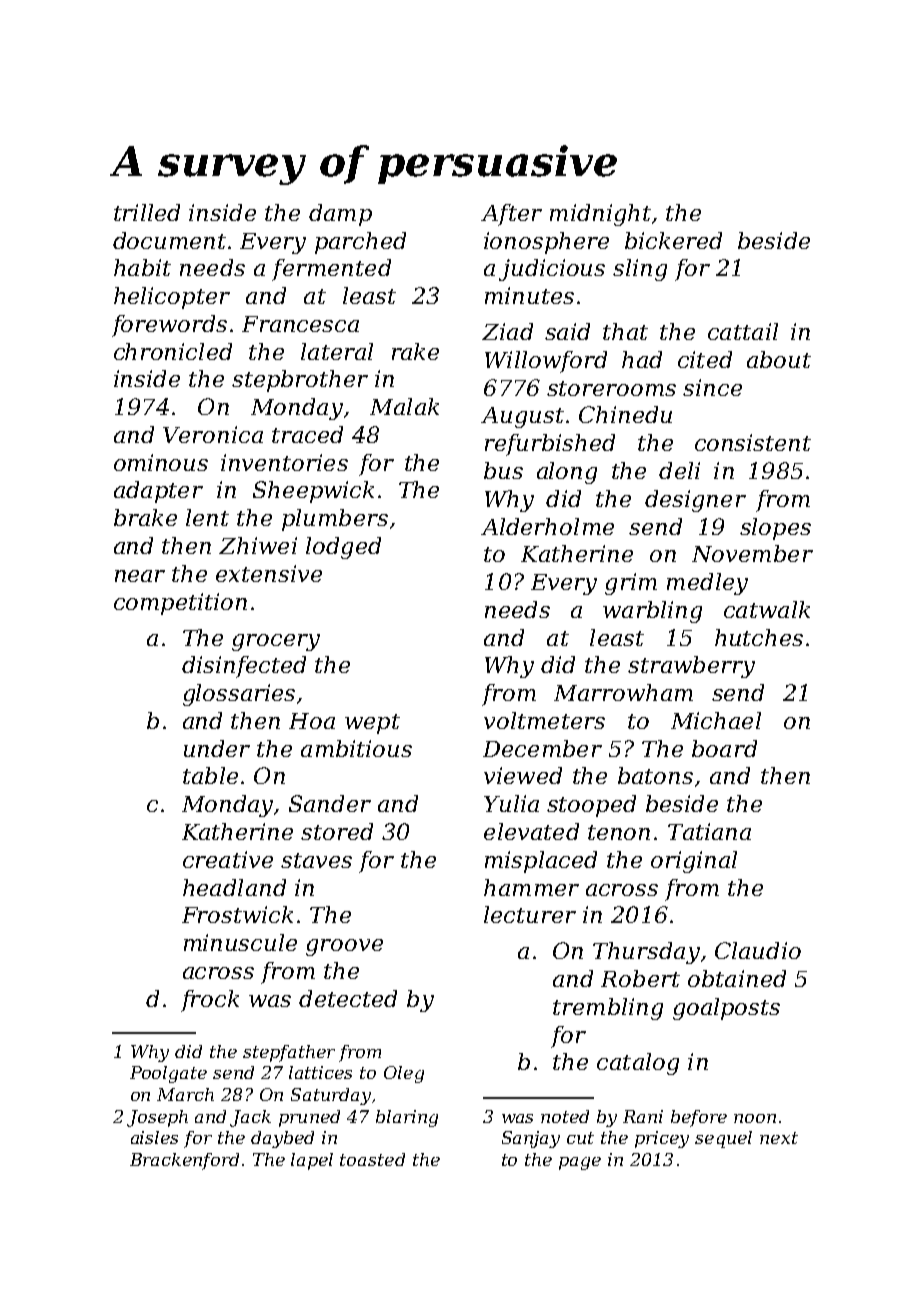  I want to click on Malak, so click(404, 406).
